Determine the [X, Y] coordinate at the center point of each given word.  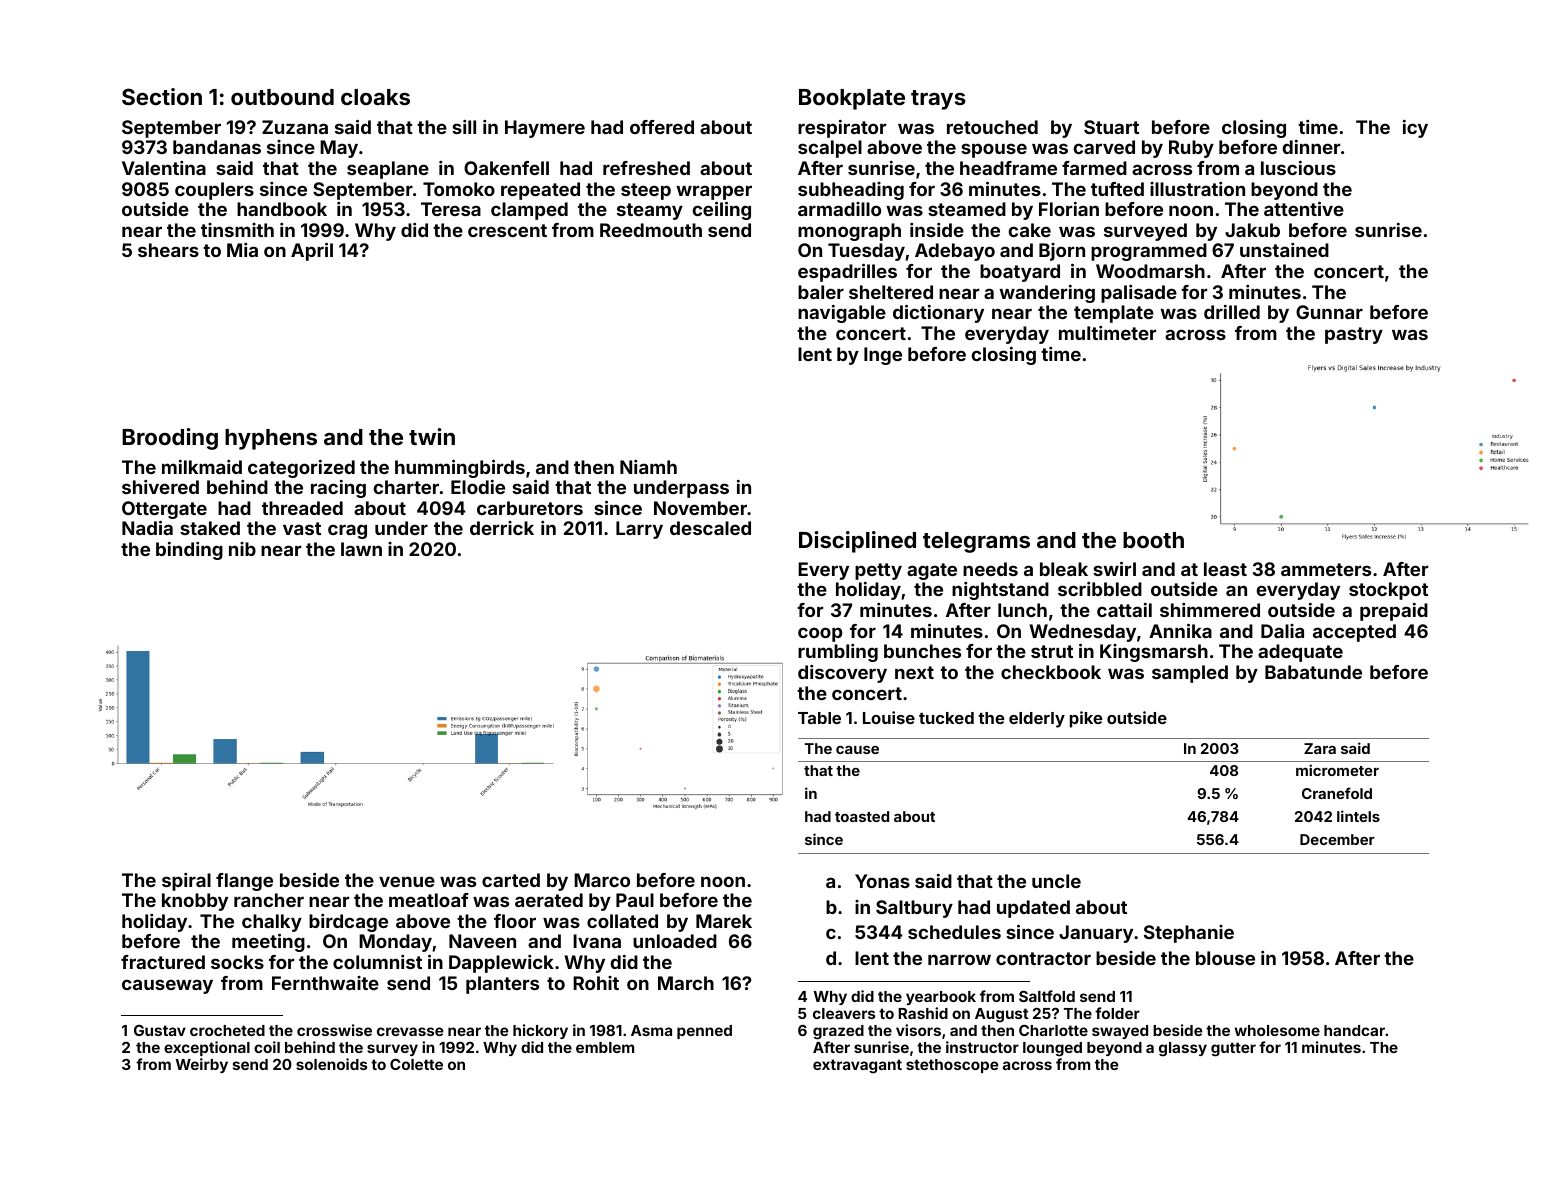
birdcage [348, 923]
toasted [862, 816]
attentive [1304, 209]
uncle [1056, 881]
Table [819, 718]
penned [704, 1032]
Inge [883, 356]
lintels [1358, 816]
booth [1153, 540]
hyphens [271, 439]
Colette [416, 1064]
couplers [214, 191]
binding [189, 551]
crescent [507, 230]
